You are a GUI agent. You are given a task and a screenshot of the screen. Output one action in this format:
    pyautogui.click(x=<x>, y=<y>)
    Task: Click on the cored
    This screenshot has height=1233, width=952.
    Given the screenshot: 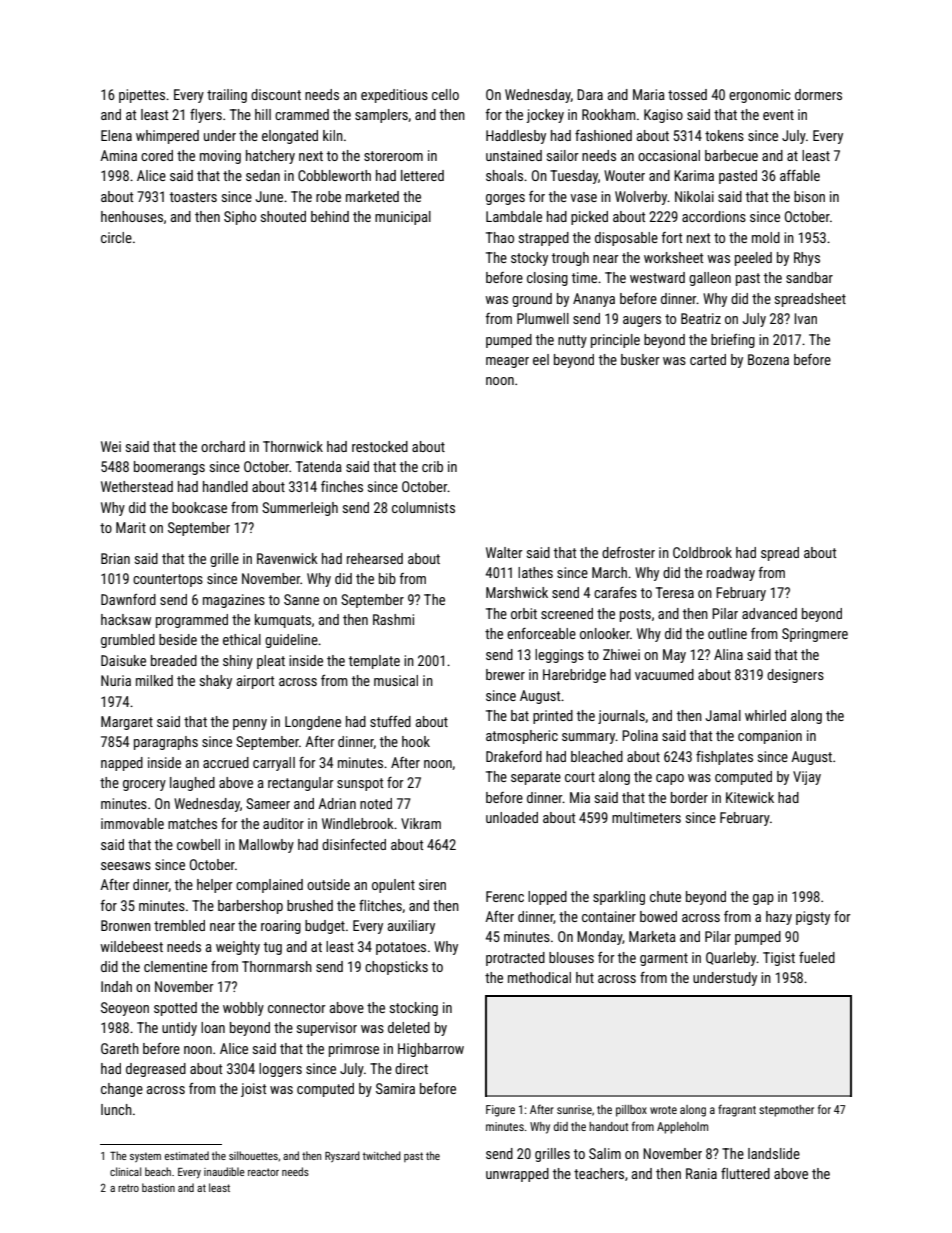 What is the action you would take?
    pyautogui.click(x=157, y=155)
